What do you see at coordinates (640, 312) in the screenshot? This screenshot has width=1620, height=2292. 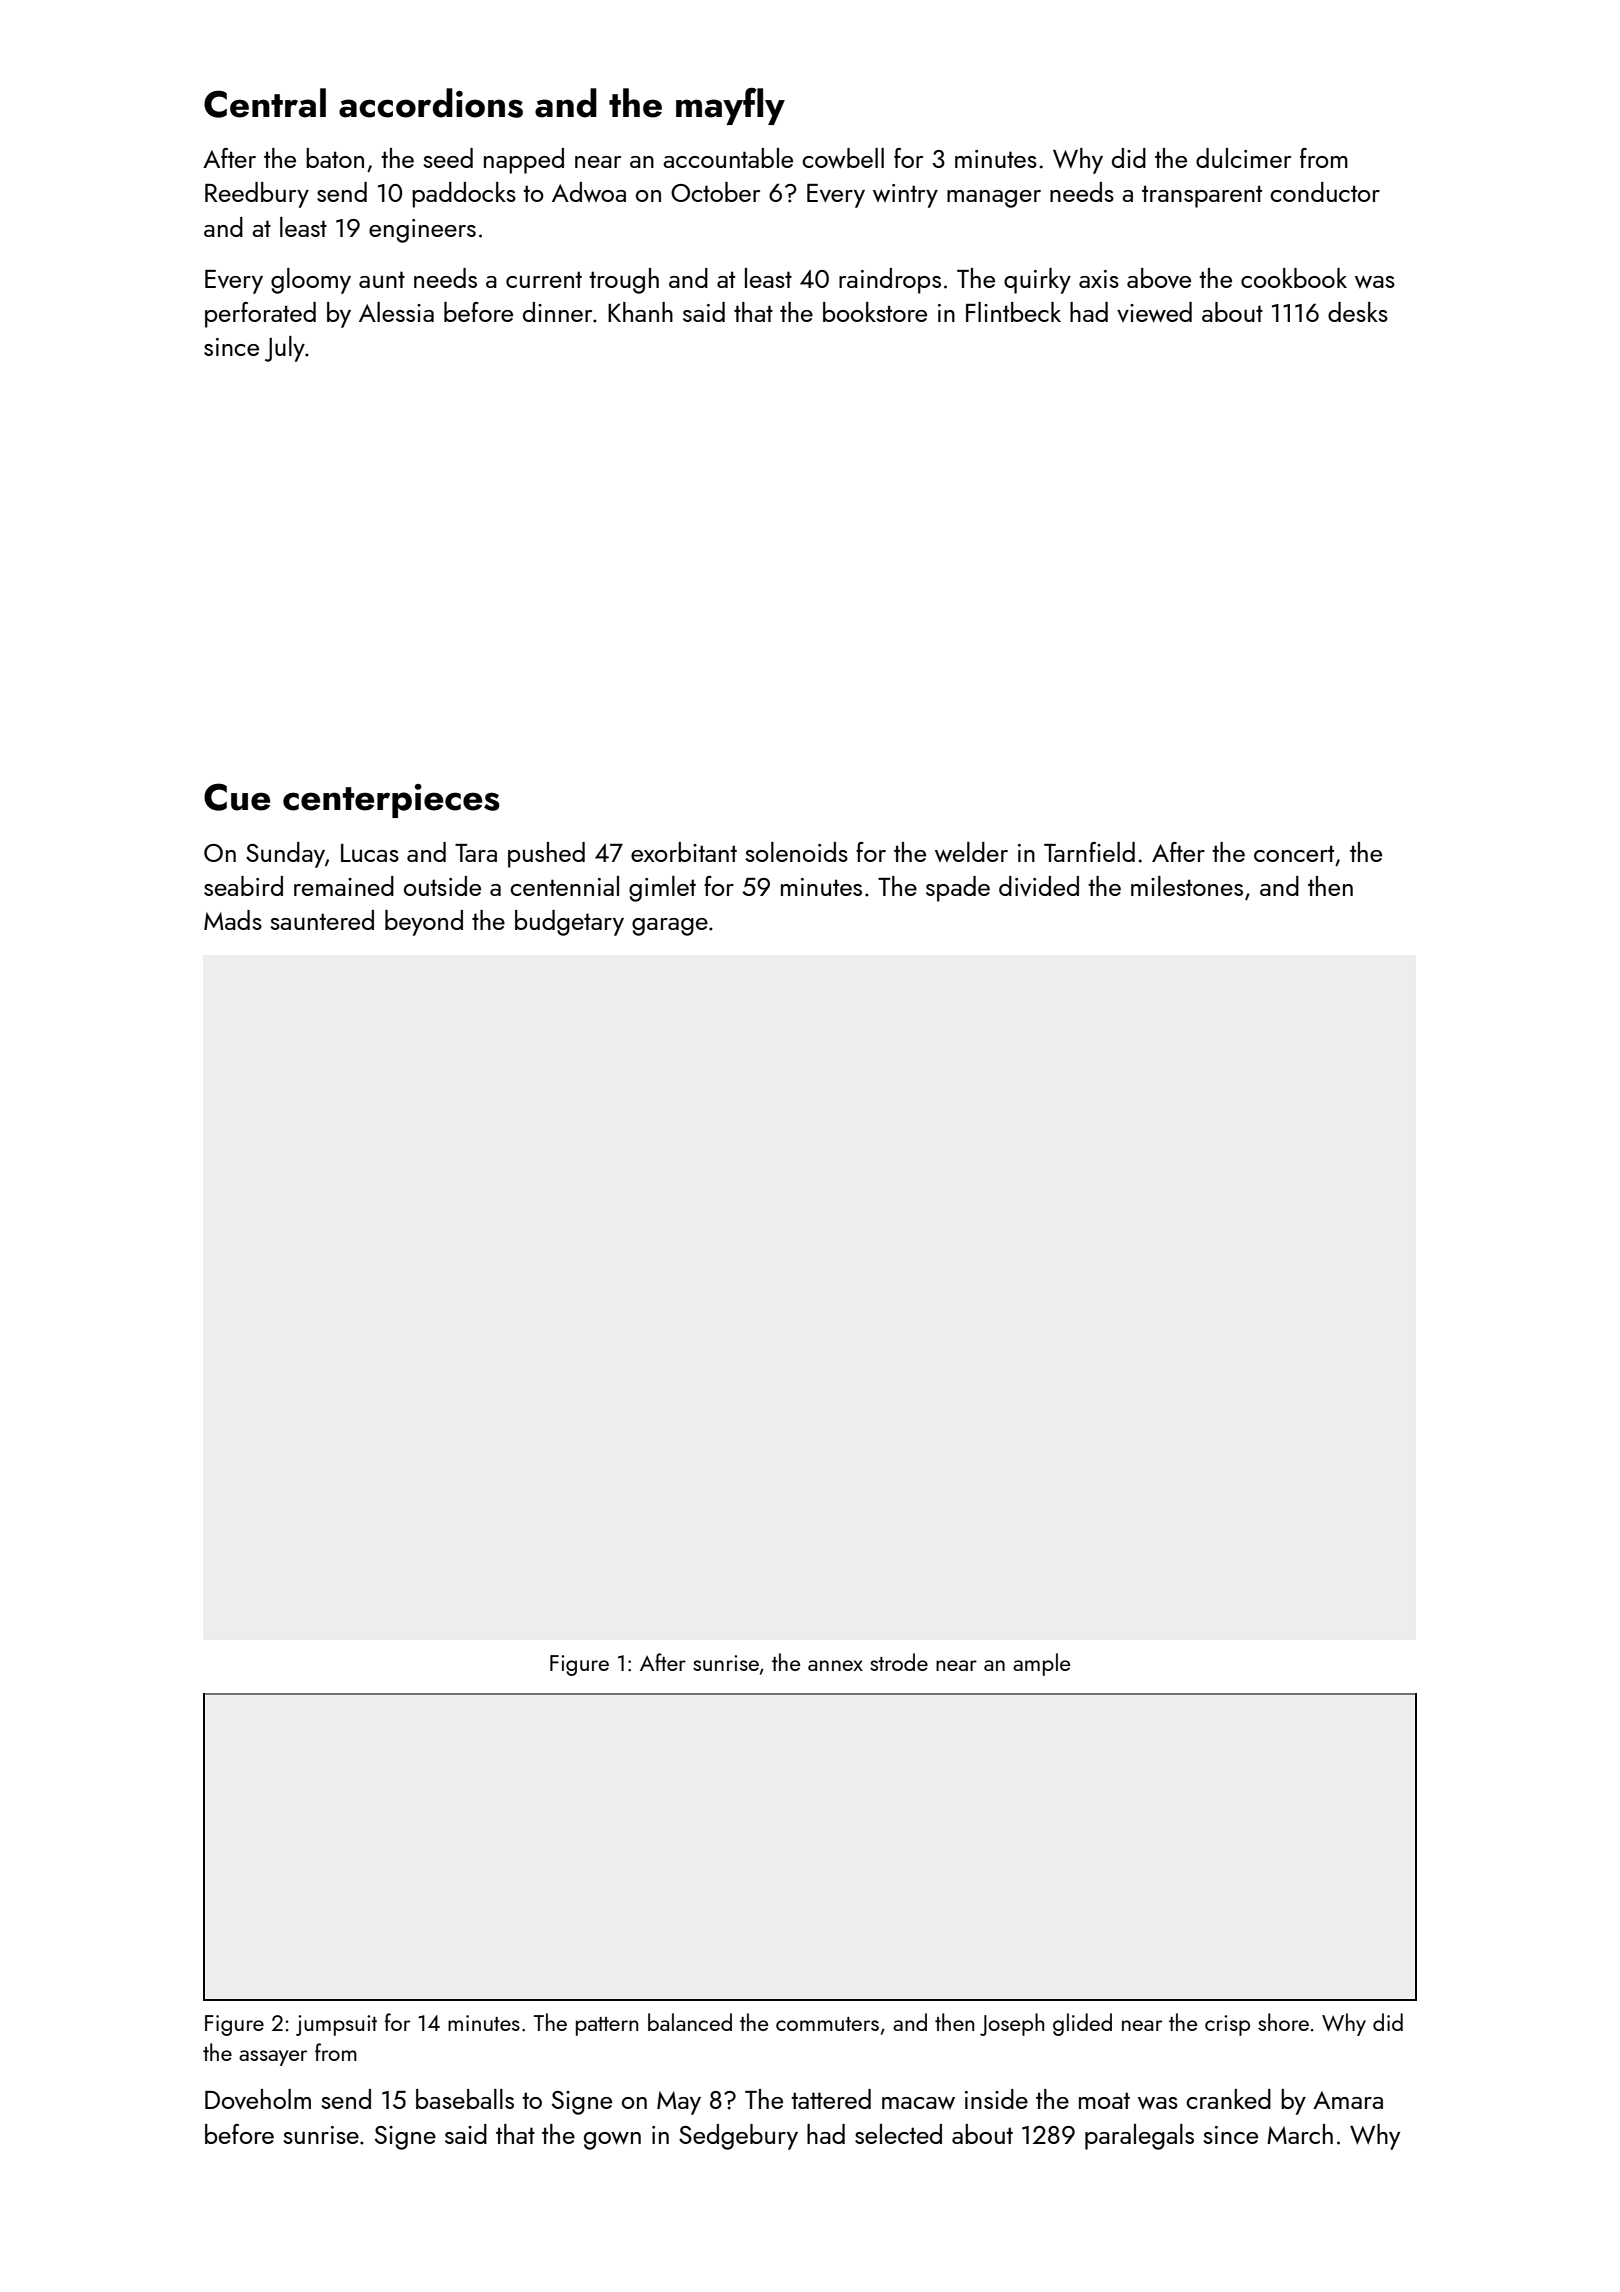 I see `Khanh` at bounding box center [640, 312].
